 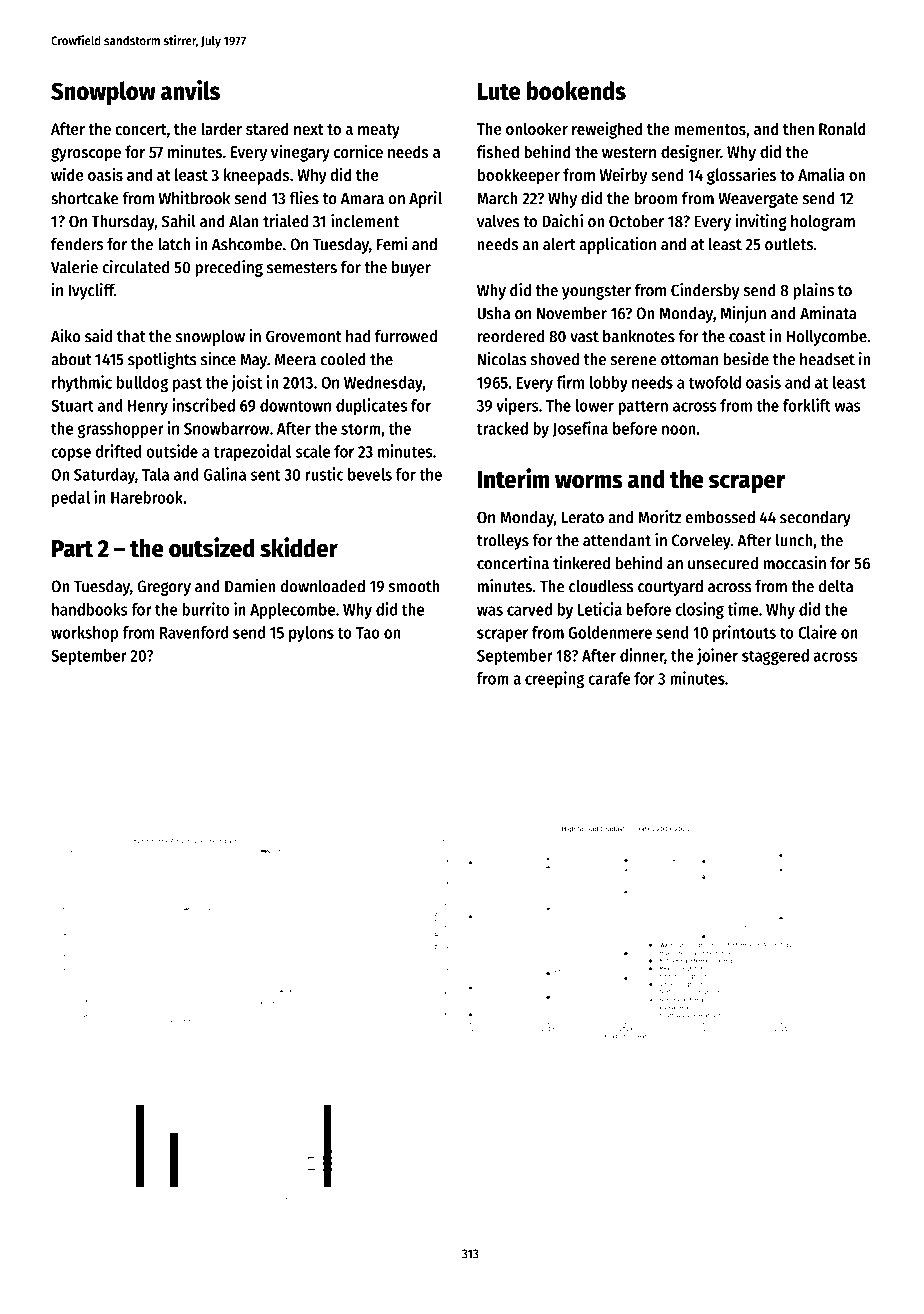 I want to click on creeping, so click(x=554, y=679).
